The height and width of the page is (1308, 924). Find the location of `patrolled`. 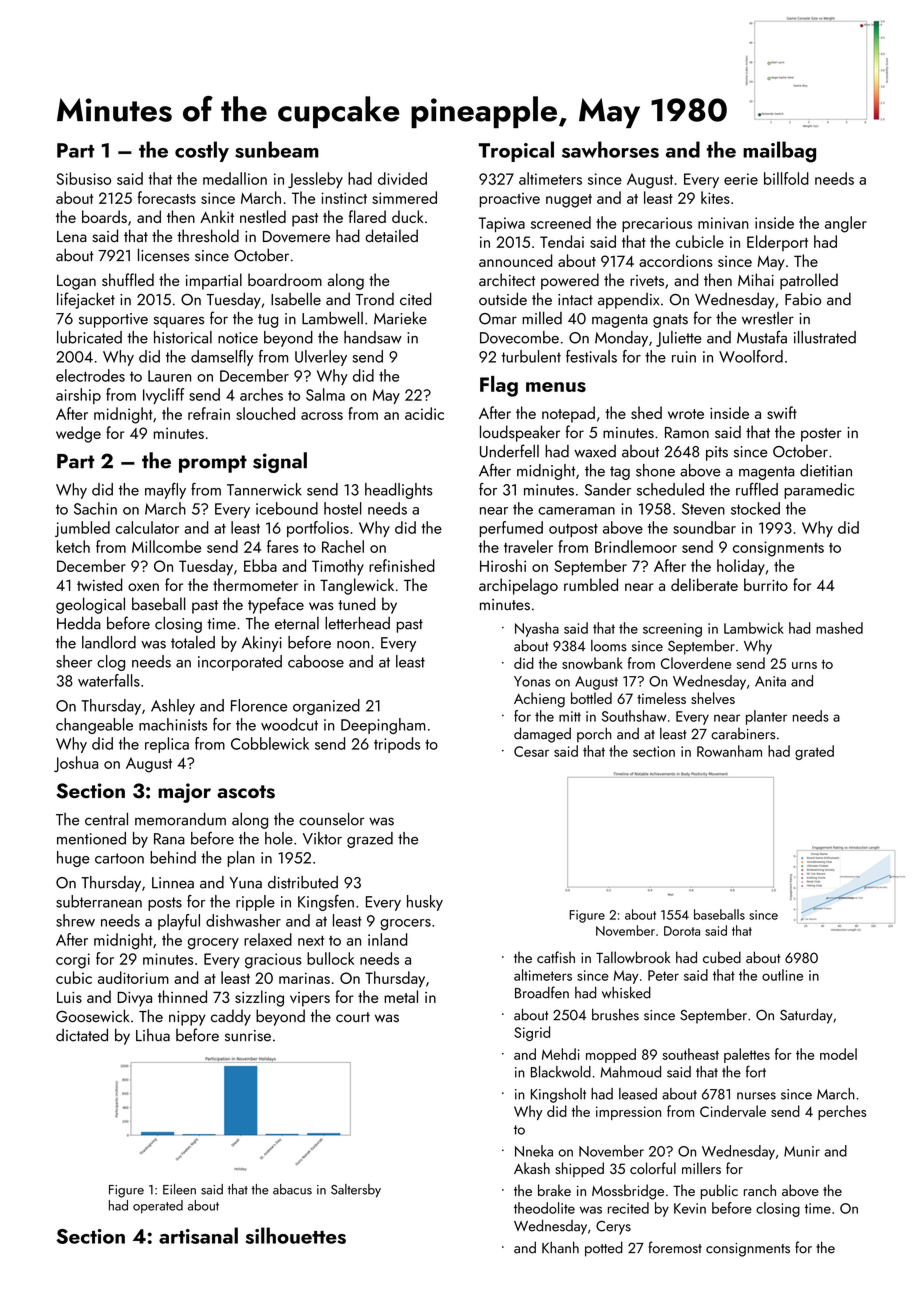

patrolled is located at coordinates (809, 281).
